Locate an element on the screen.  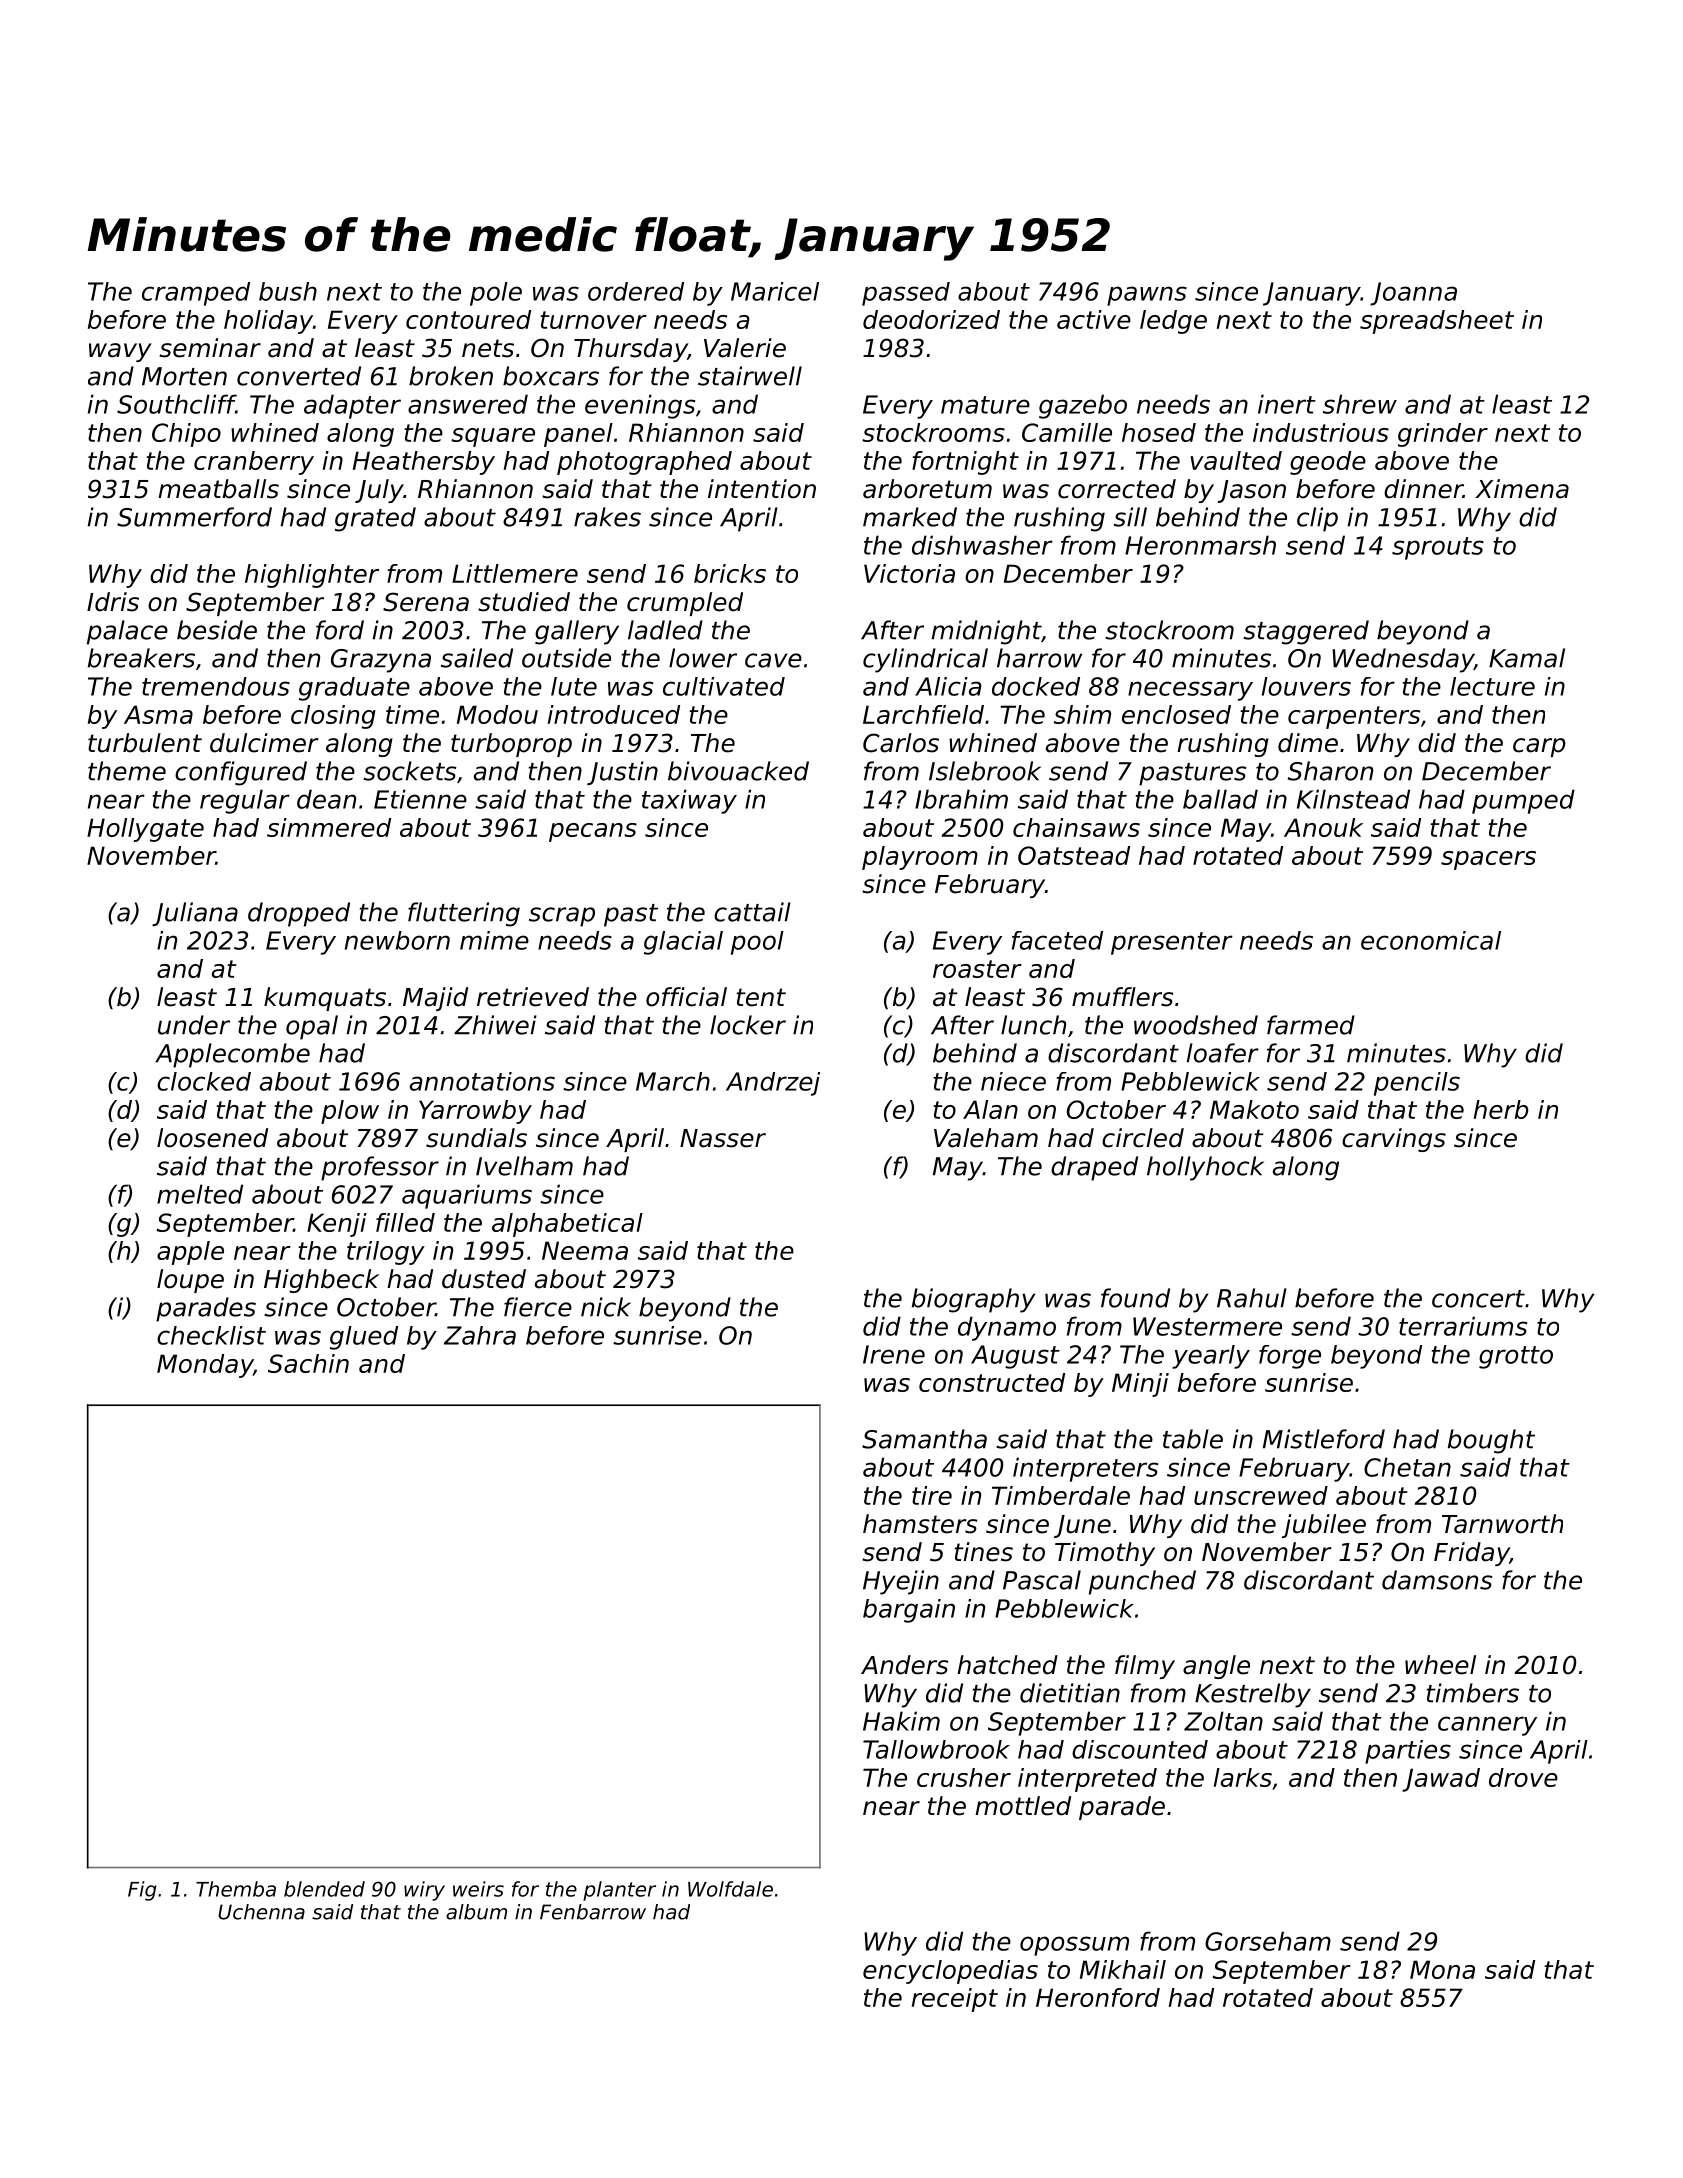
damsons is located at coordinates (1437, 1580).
